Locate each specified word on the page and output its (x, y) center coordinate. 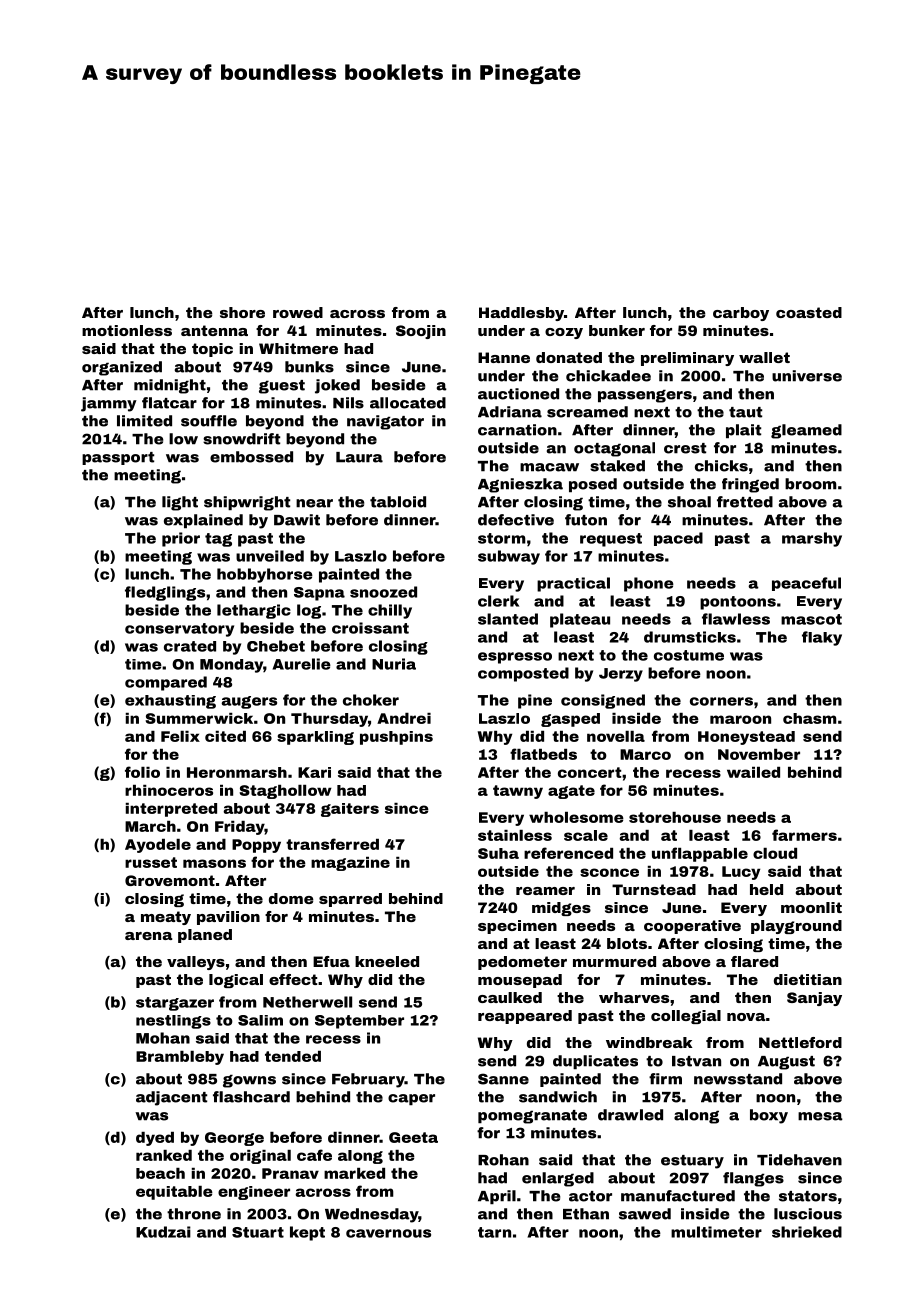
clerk (498, 601)
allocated (408, 403)
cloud (775, 853)
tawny (518, 792)
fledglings (165, 593)
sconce (609, 872)
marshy (812, 539)
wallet (764, 357)
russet (151, 862)
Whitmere (298, 348)
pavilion (228, 918)
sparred (350, 900)
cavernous (388, 1233)
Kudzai (163, 1232)
